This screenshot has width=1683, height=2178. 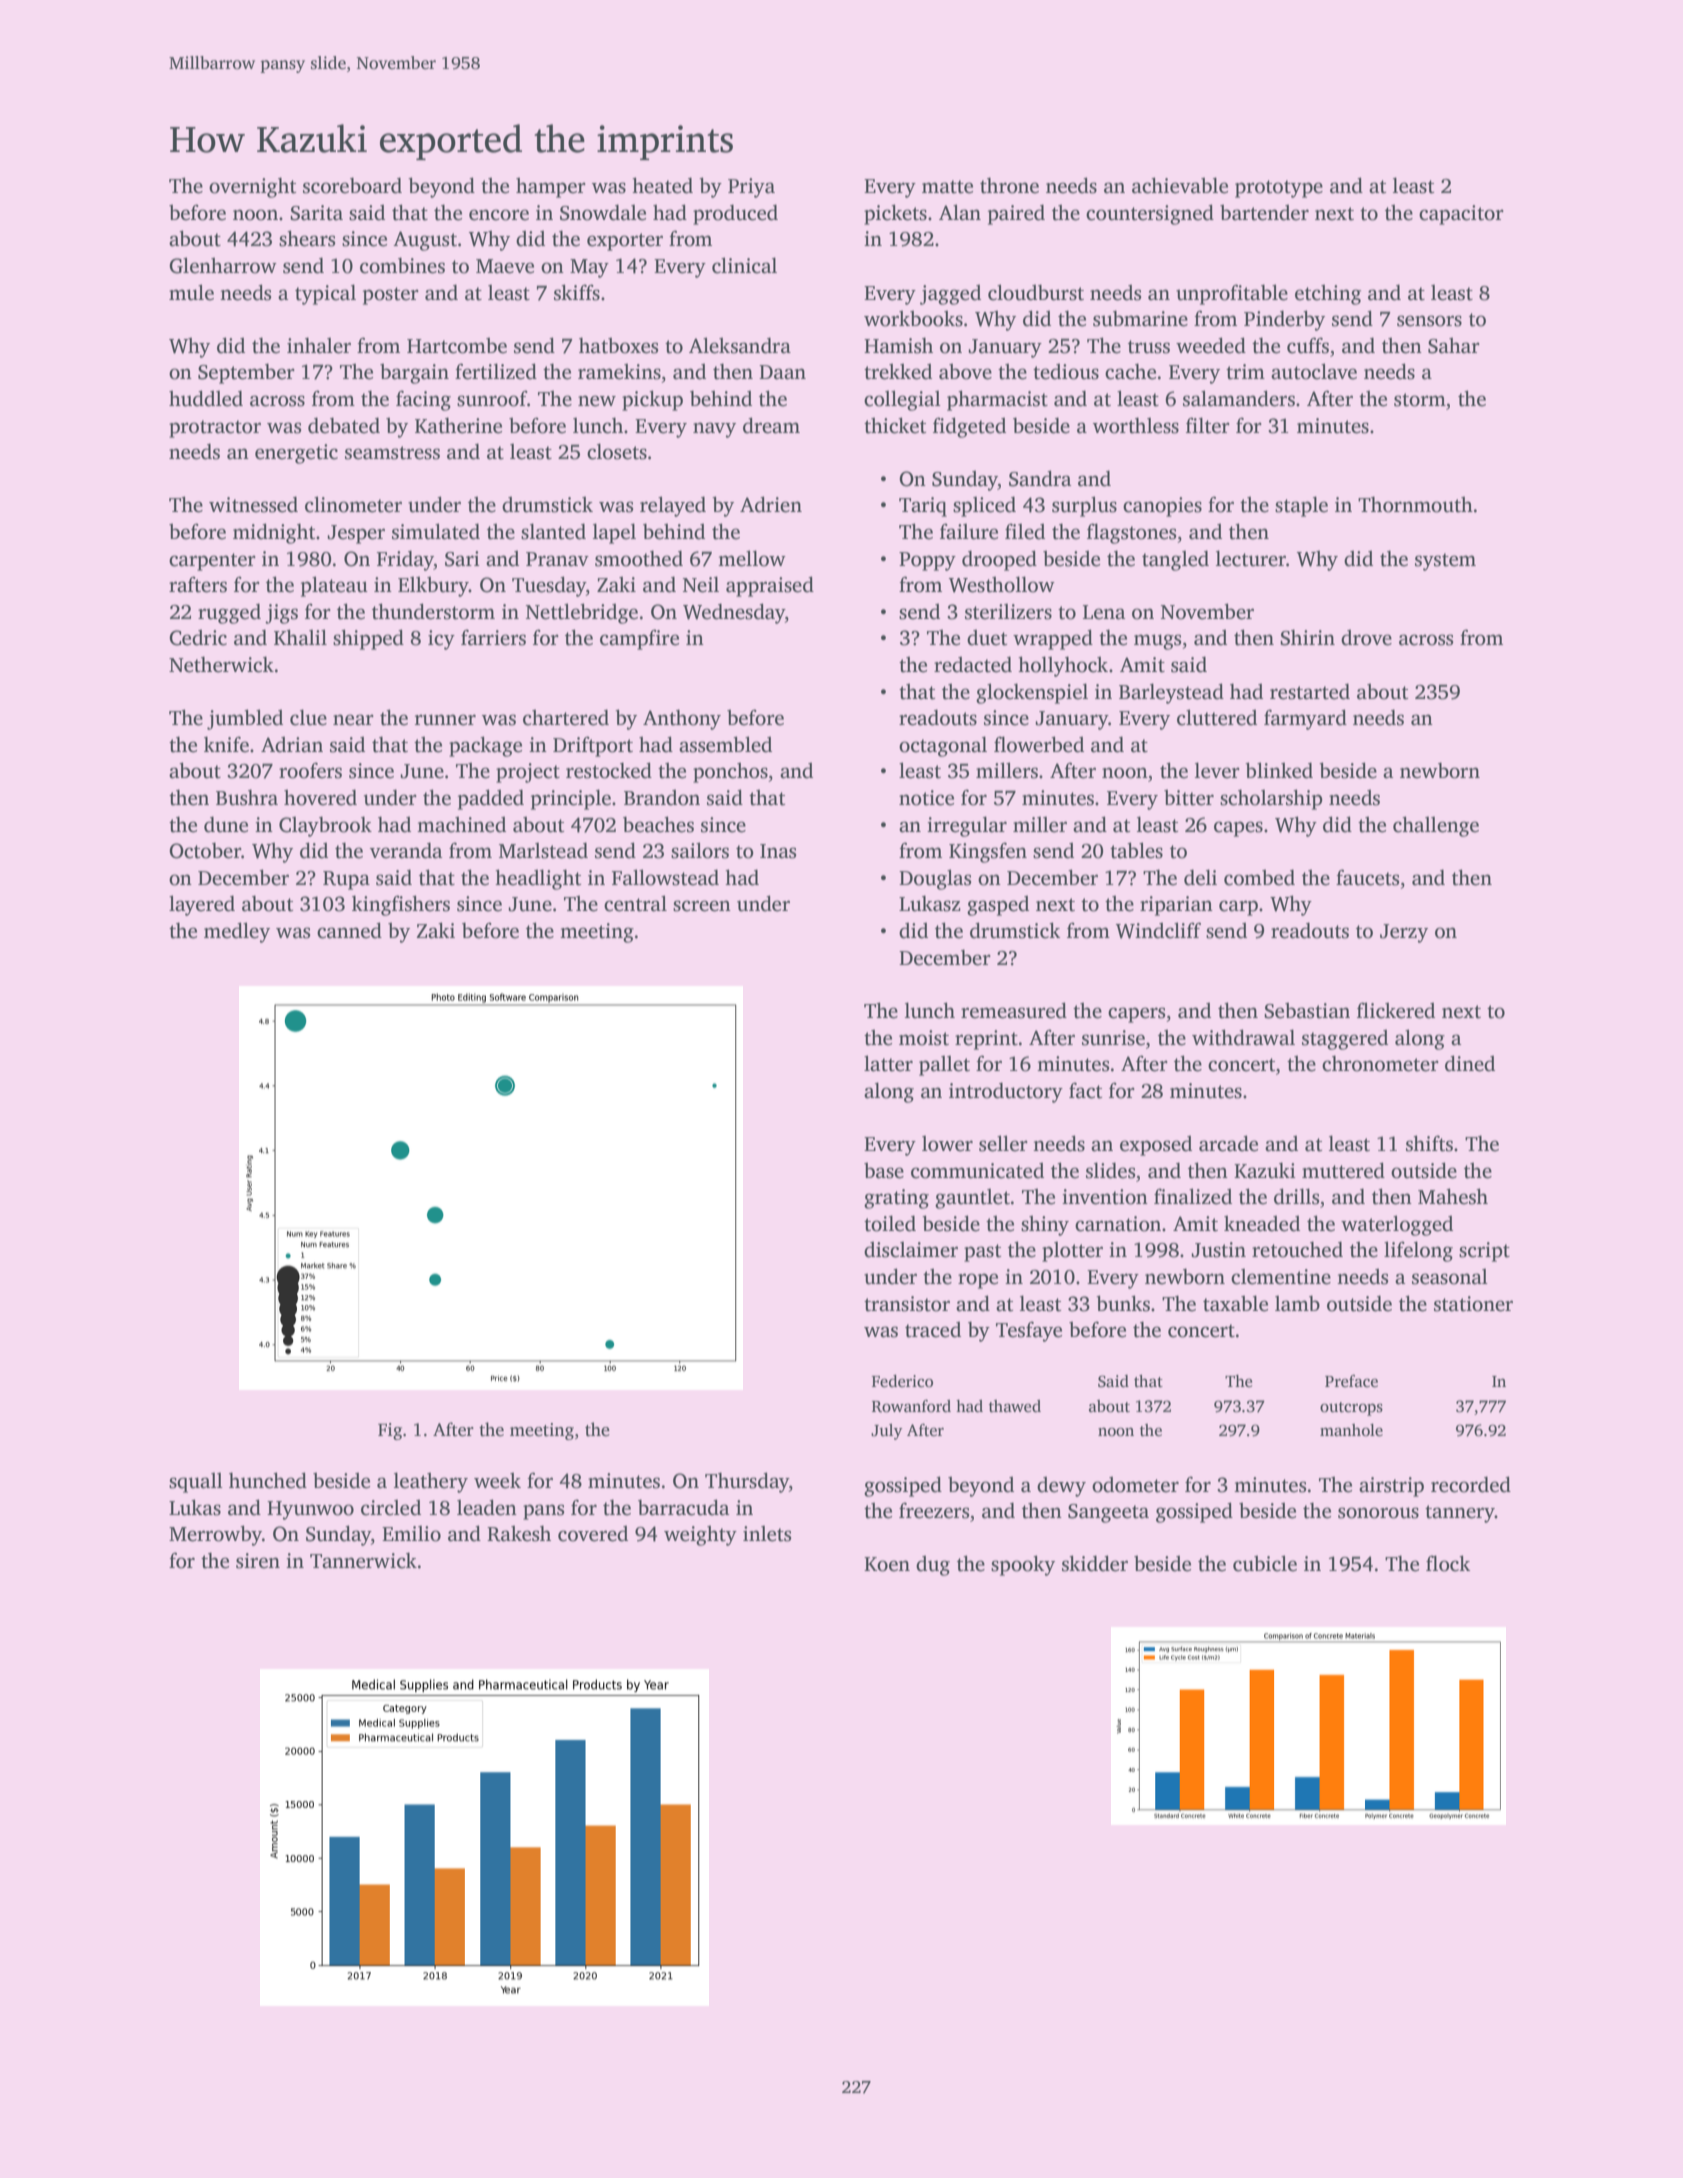 I want to click on stationer, so click(x=1473, y=1304).
